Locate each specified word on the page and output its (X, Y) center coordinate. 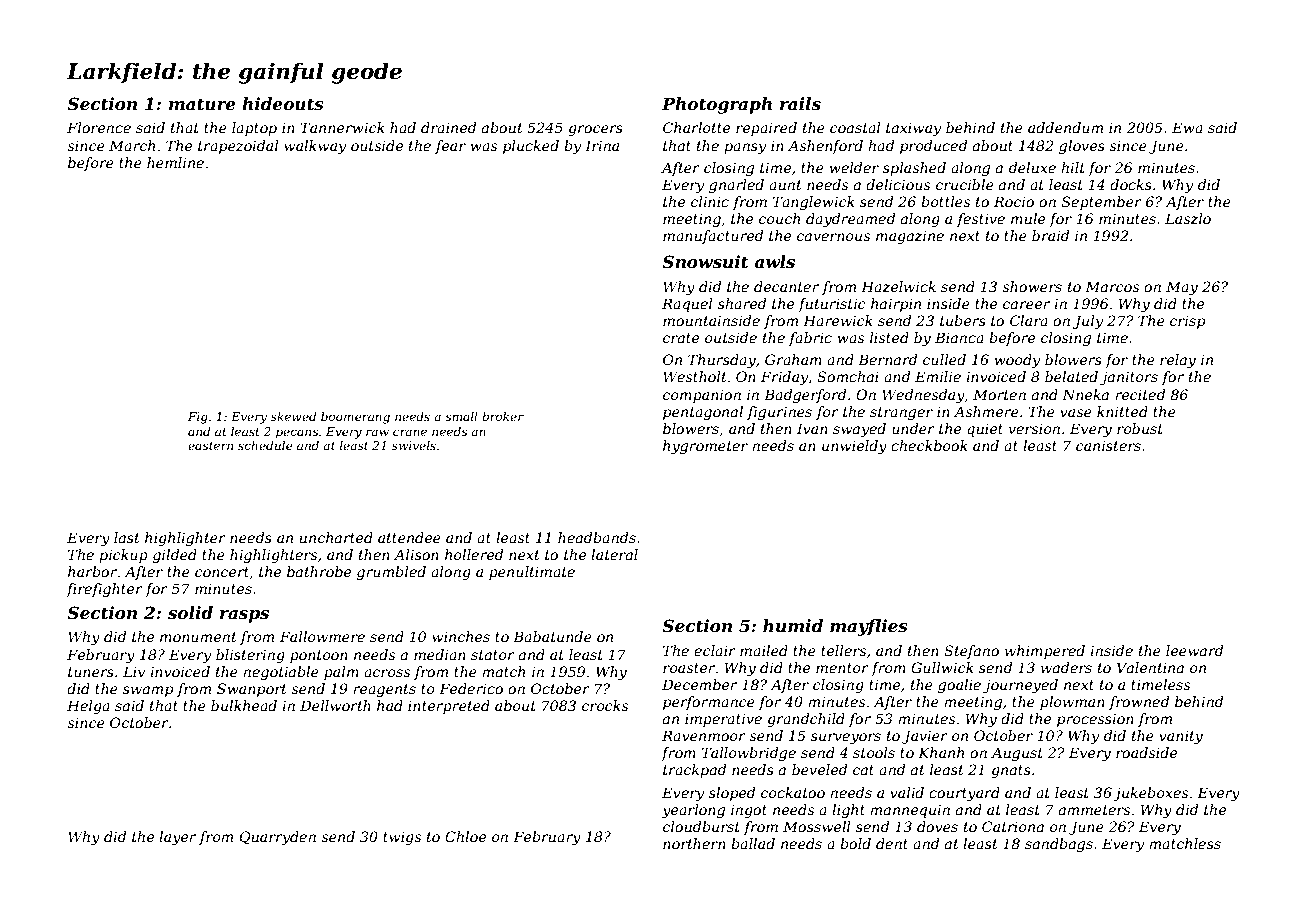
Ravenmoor (704, 735)
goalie (959, 686)
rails (800, 103)
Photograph (717, 105)
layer (177, 838)
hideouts (283, 103)
